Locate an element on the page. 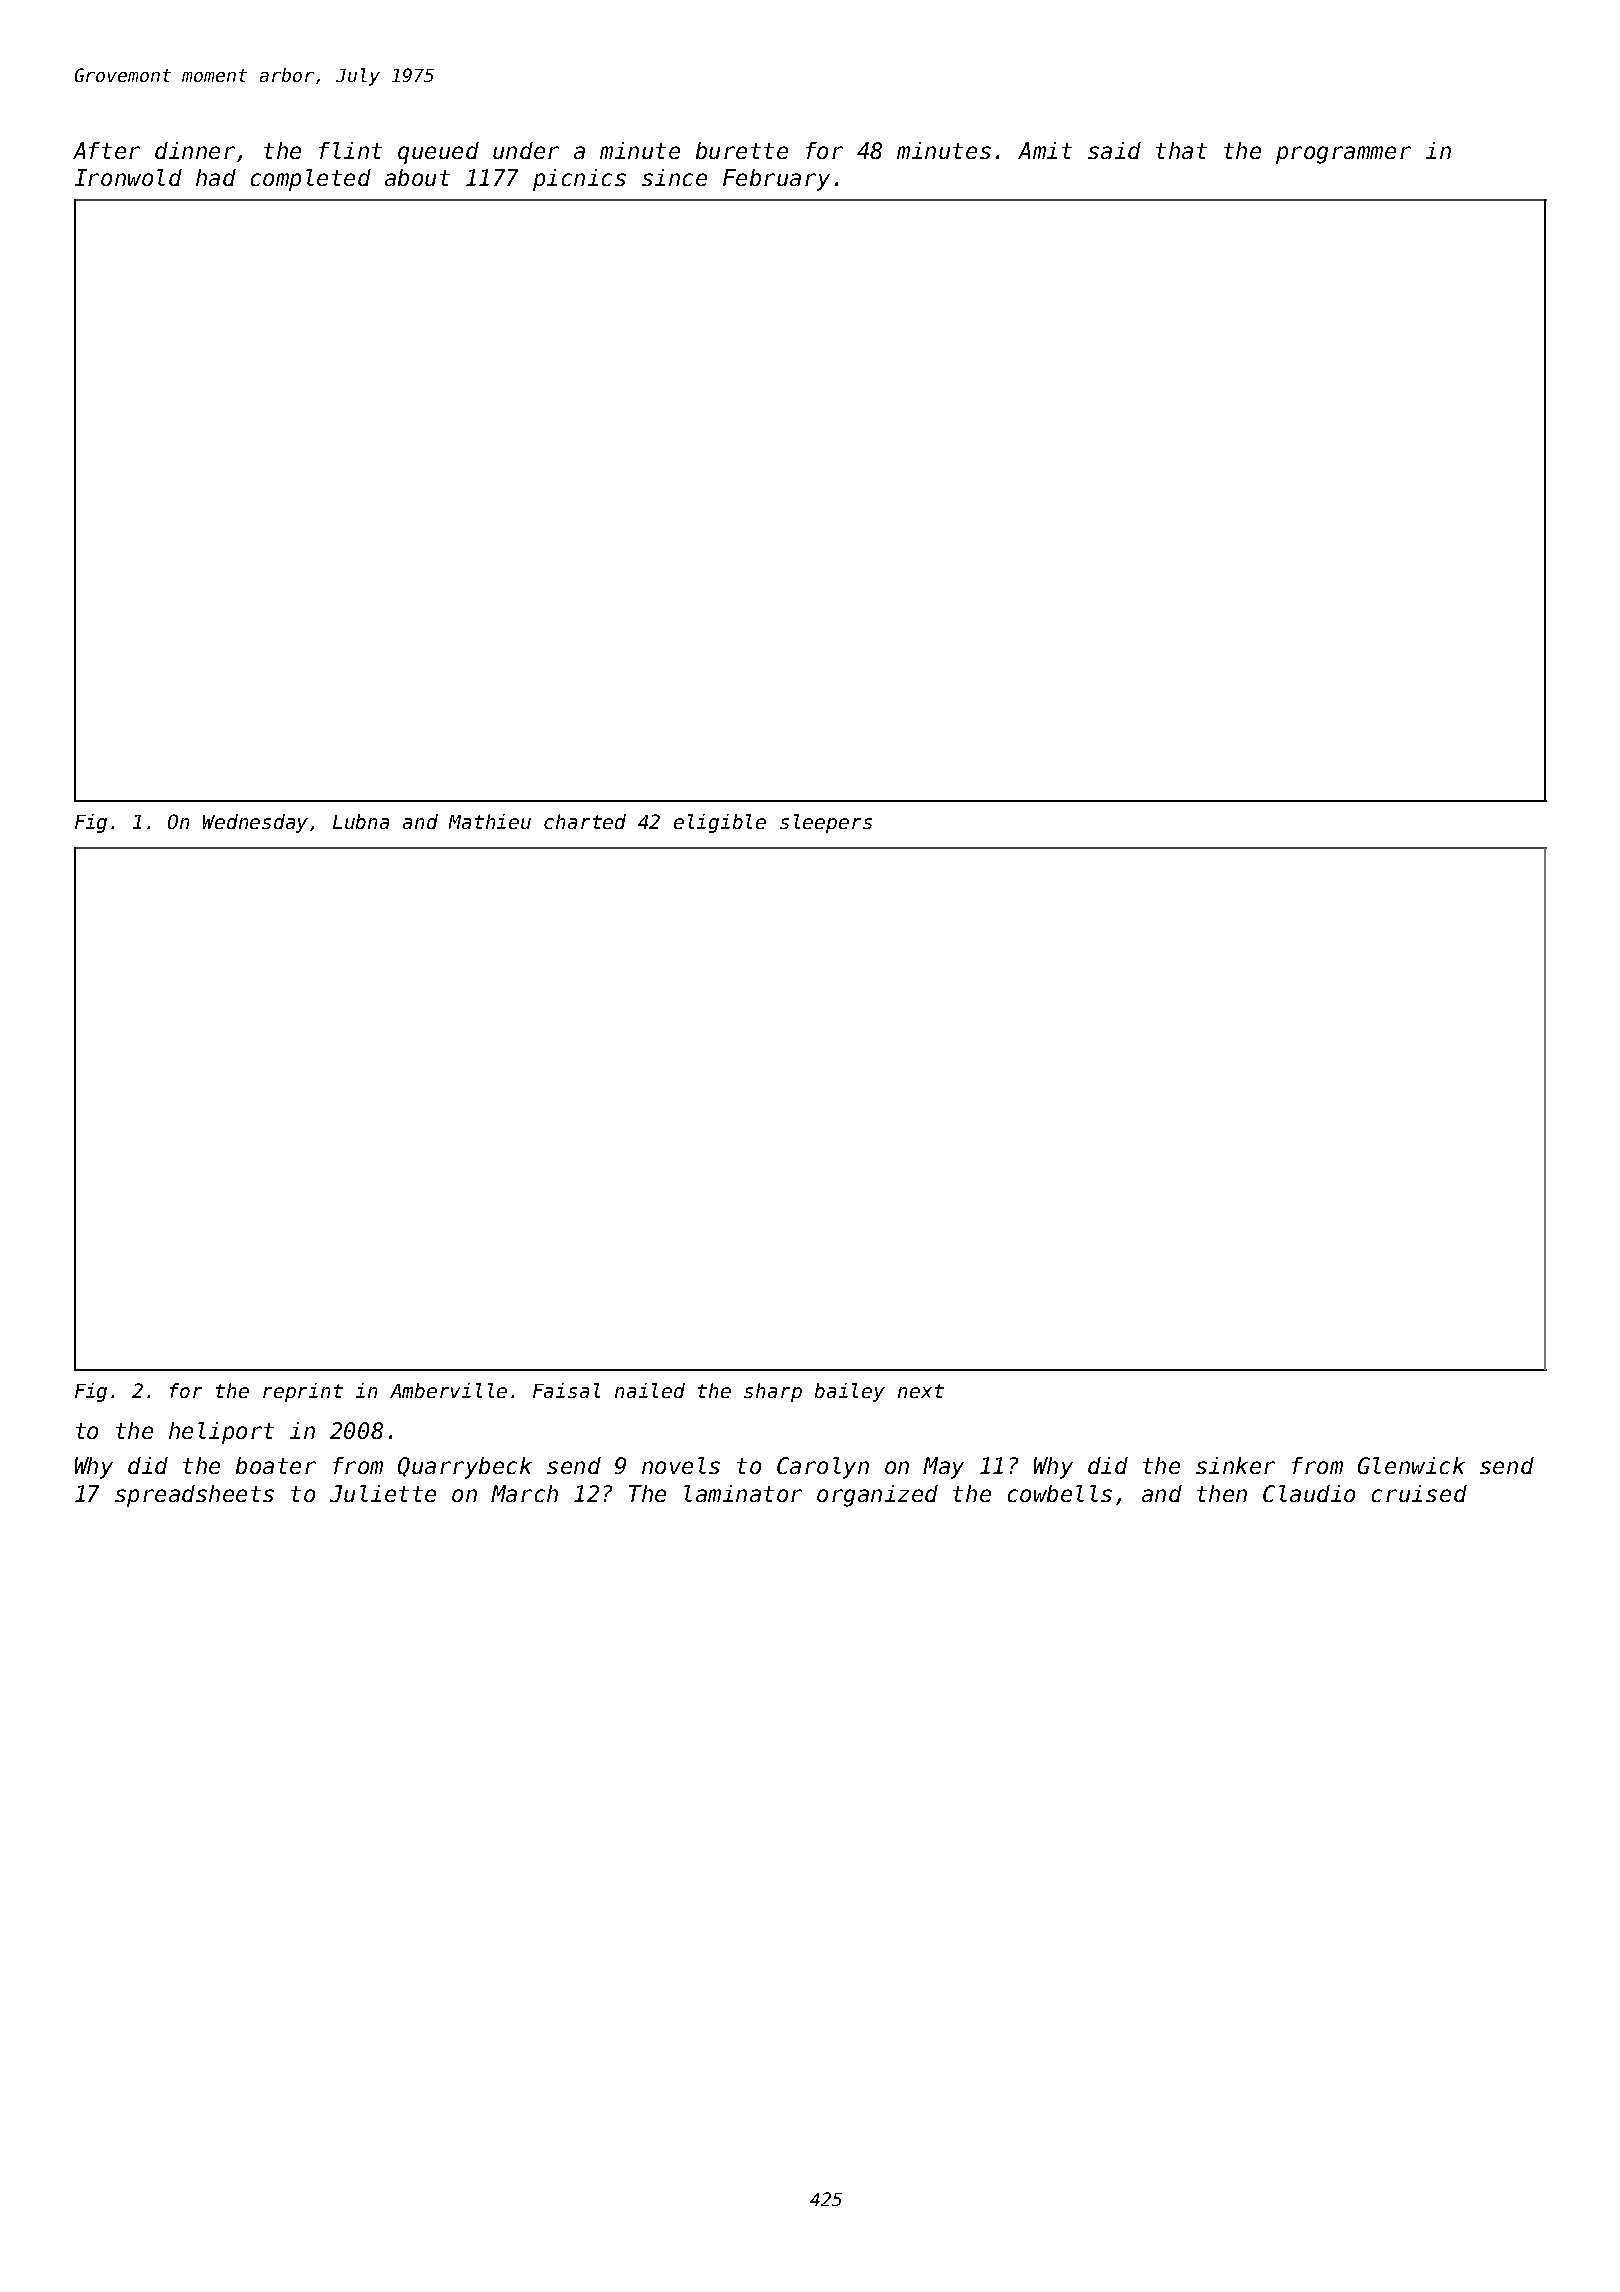  Mathieu is located at coordinates (490, 821).
